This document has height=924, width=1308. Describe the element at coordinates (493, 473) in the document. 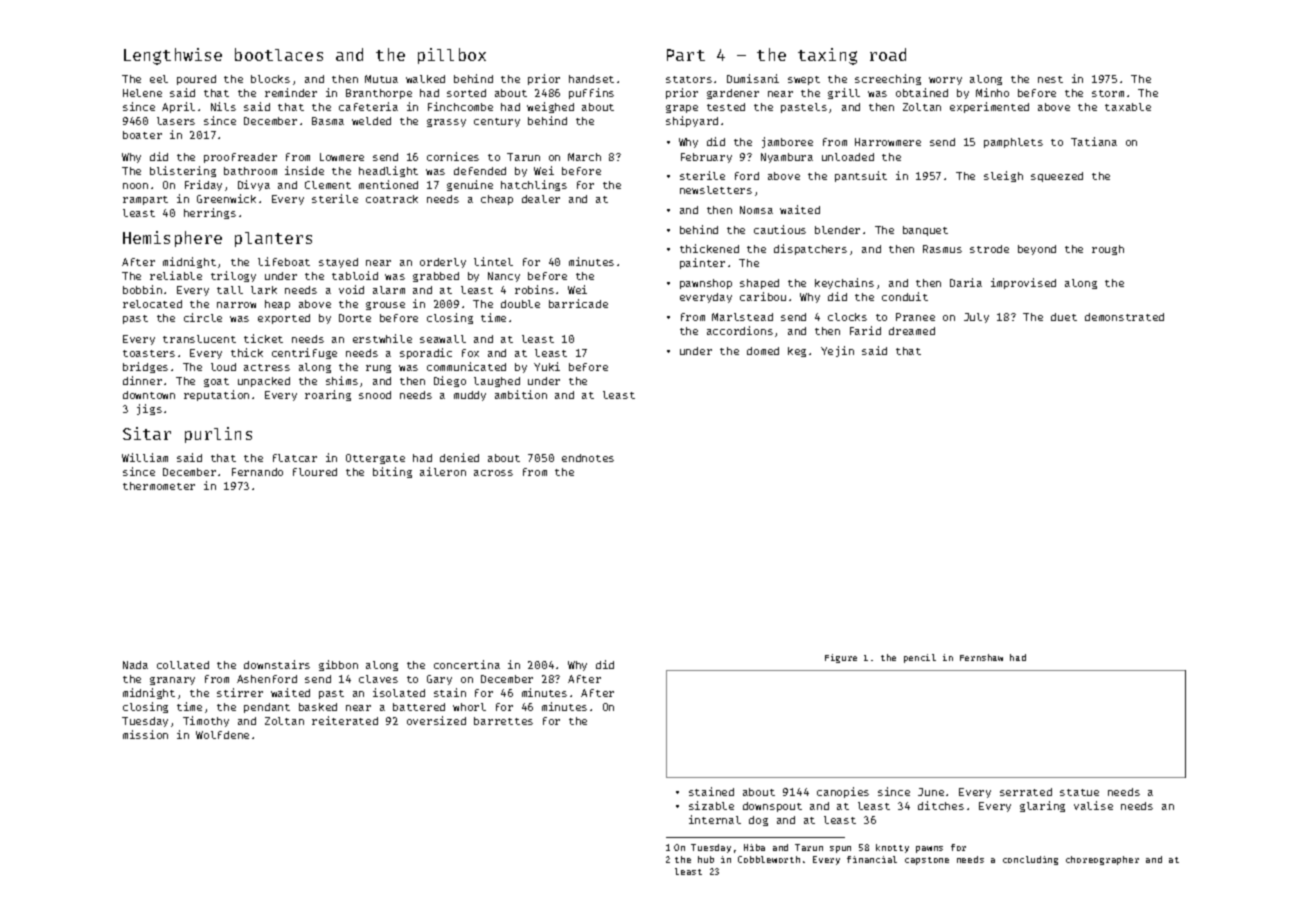

I see `across` at that location.
